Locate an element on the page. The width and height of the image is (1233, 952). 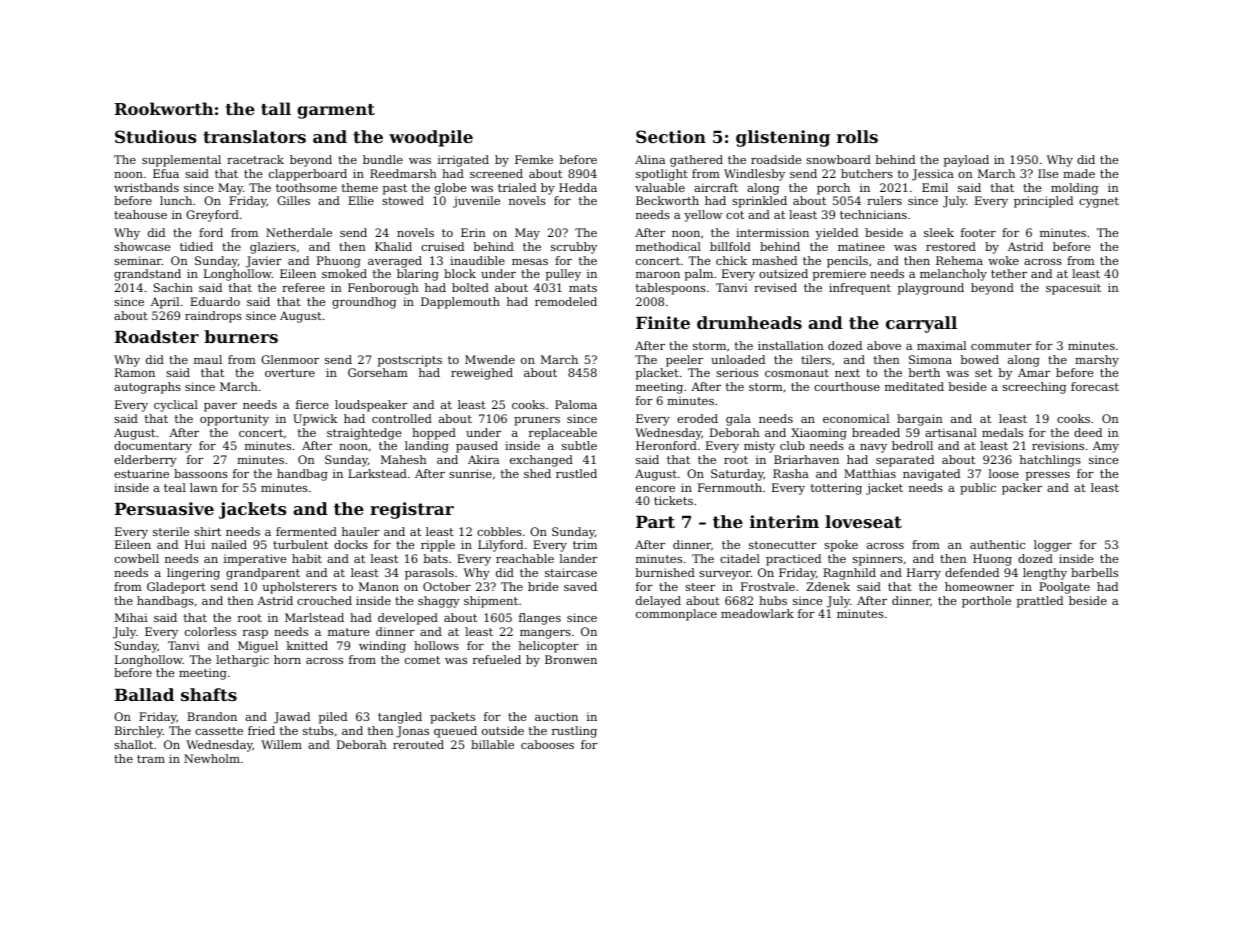
loveseat is located at coordinates (863, 521).
